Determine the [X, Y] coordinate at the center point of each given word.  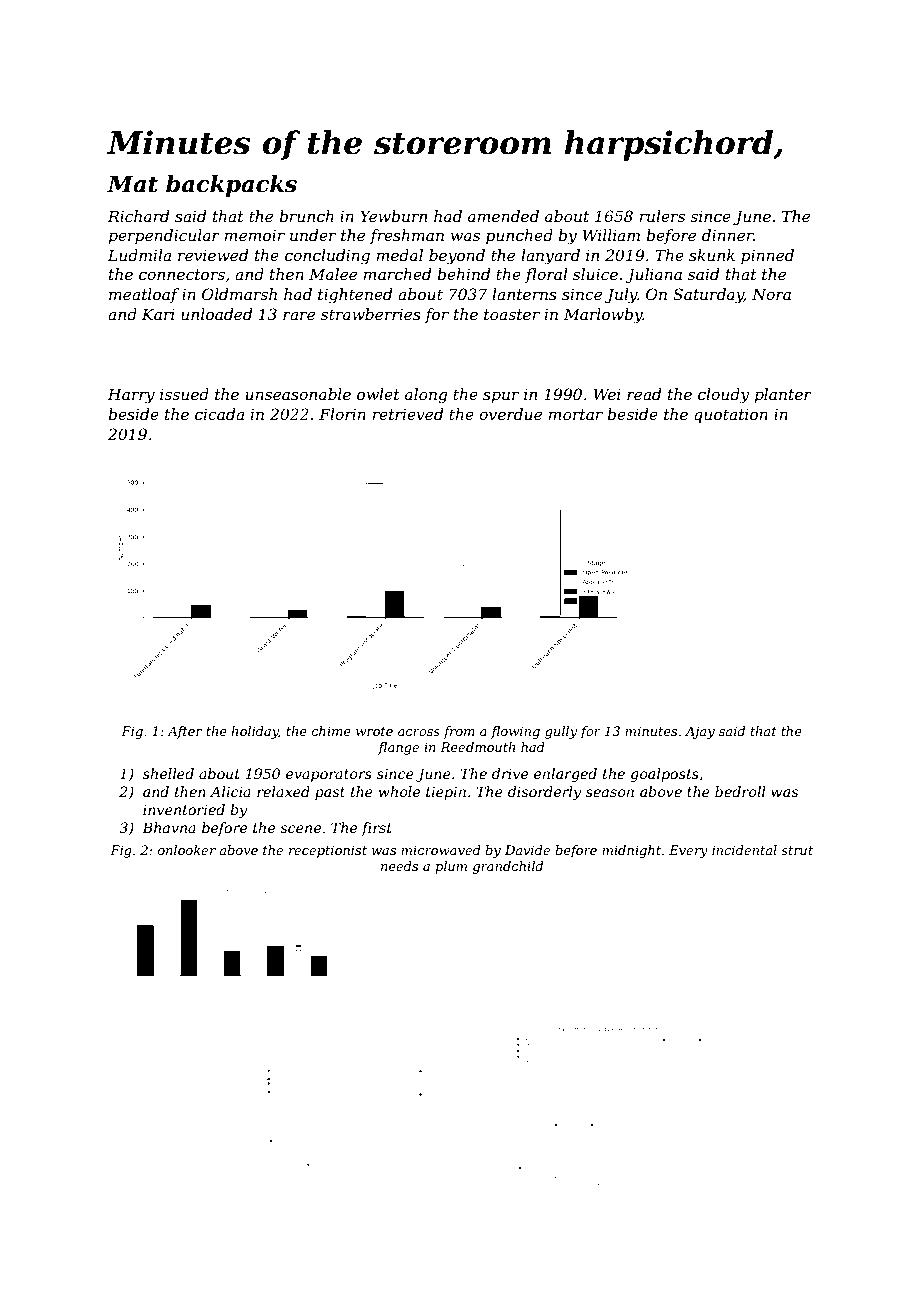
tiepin [446, 793]
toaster [512, 314]
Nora [771, 294]
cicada [219, 414]
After [184, 732]
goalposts [664, 775]
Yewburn [393, 216]
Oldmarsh [239, 294]
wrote [374, 731]
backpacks [231, 186]
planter [783, 395]
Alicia [230, 791]
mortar [576, 414]
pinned [767, 256]
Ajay [700, 732]
